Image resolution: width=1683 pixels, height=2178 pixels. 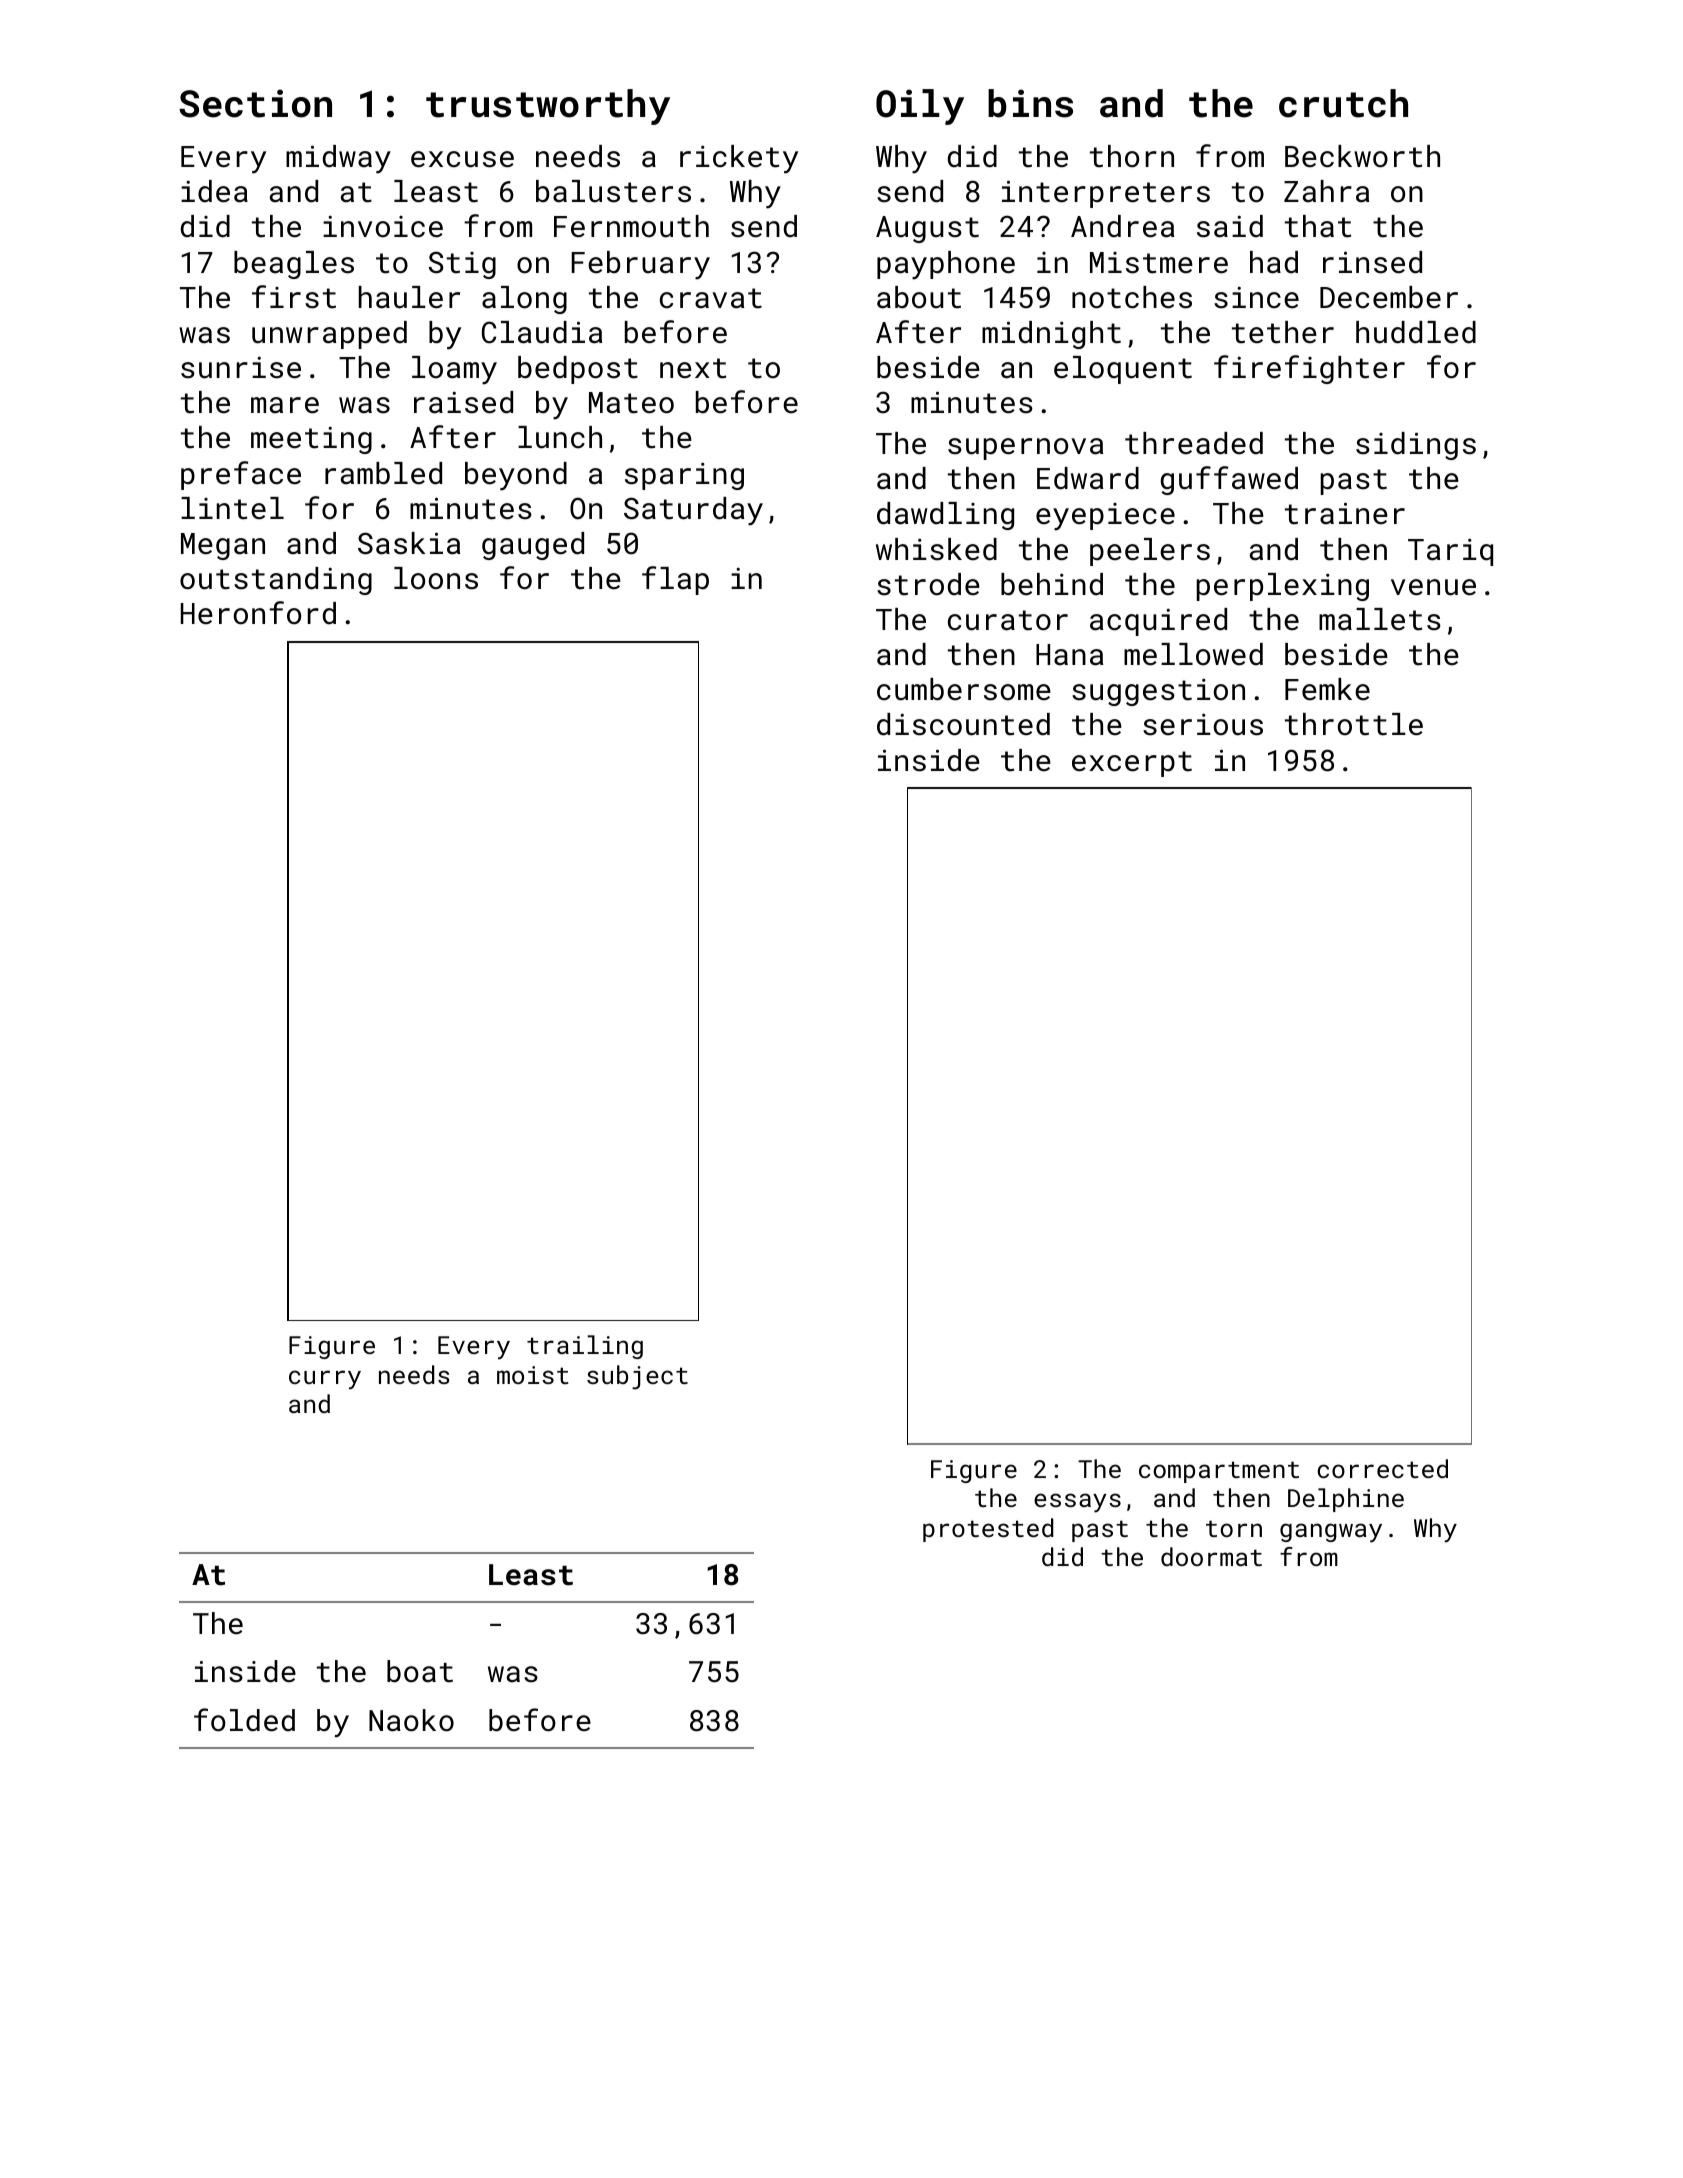 I want to click on curry, so click(x=325, y=1380).
